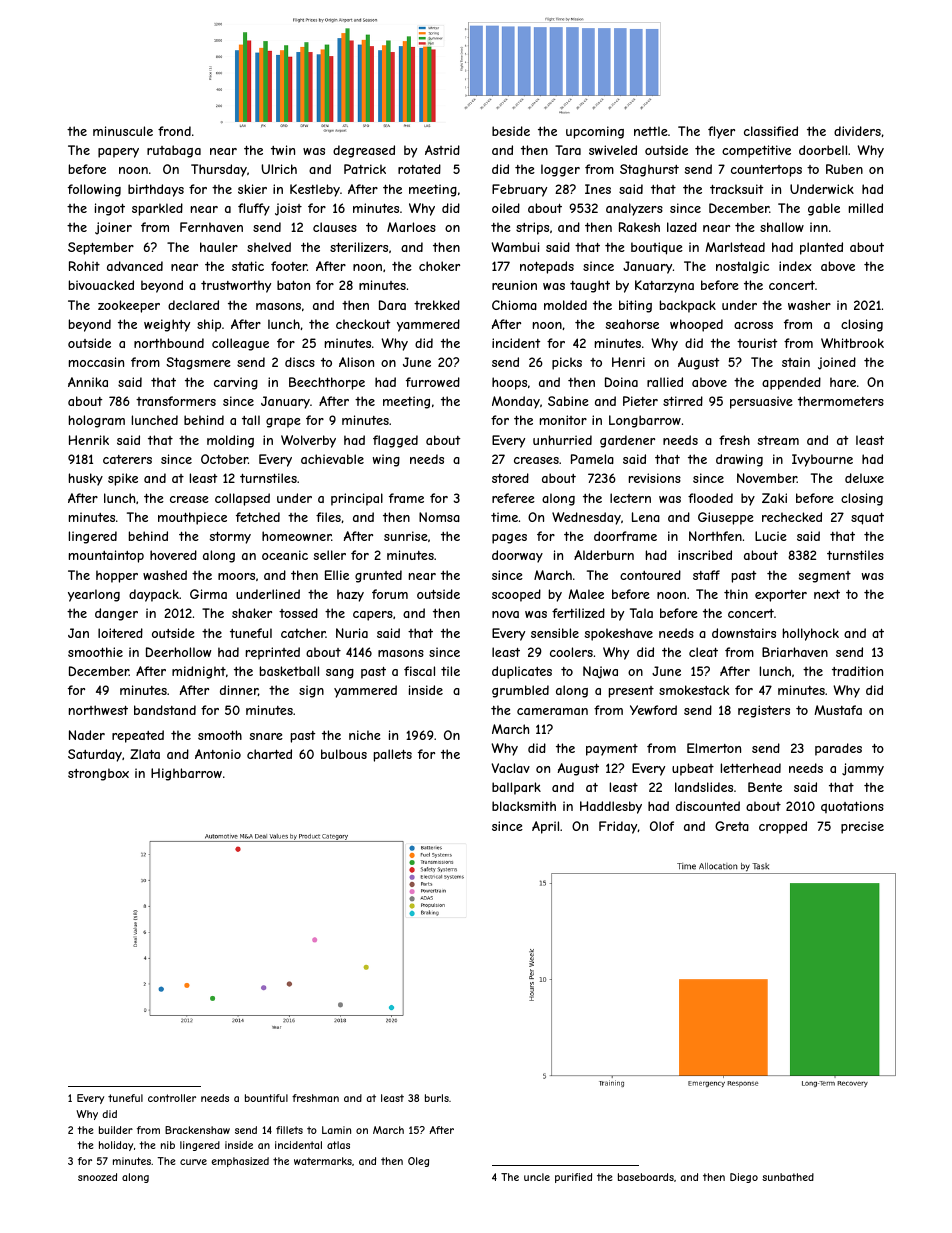 This screenshot has height=1233, width=952. I want to click on Oleg, so click(418, 1162).
